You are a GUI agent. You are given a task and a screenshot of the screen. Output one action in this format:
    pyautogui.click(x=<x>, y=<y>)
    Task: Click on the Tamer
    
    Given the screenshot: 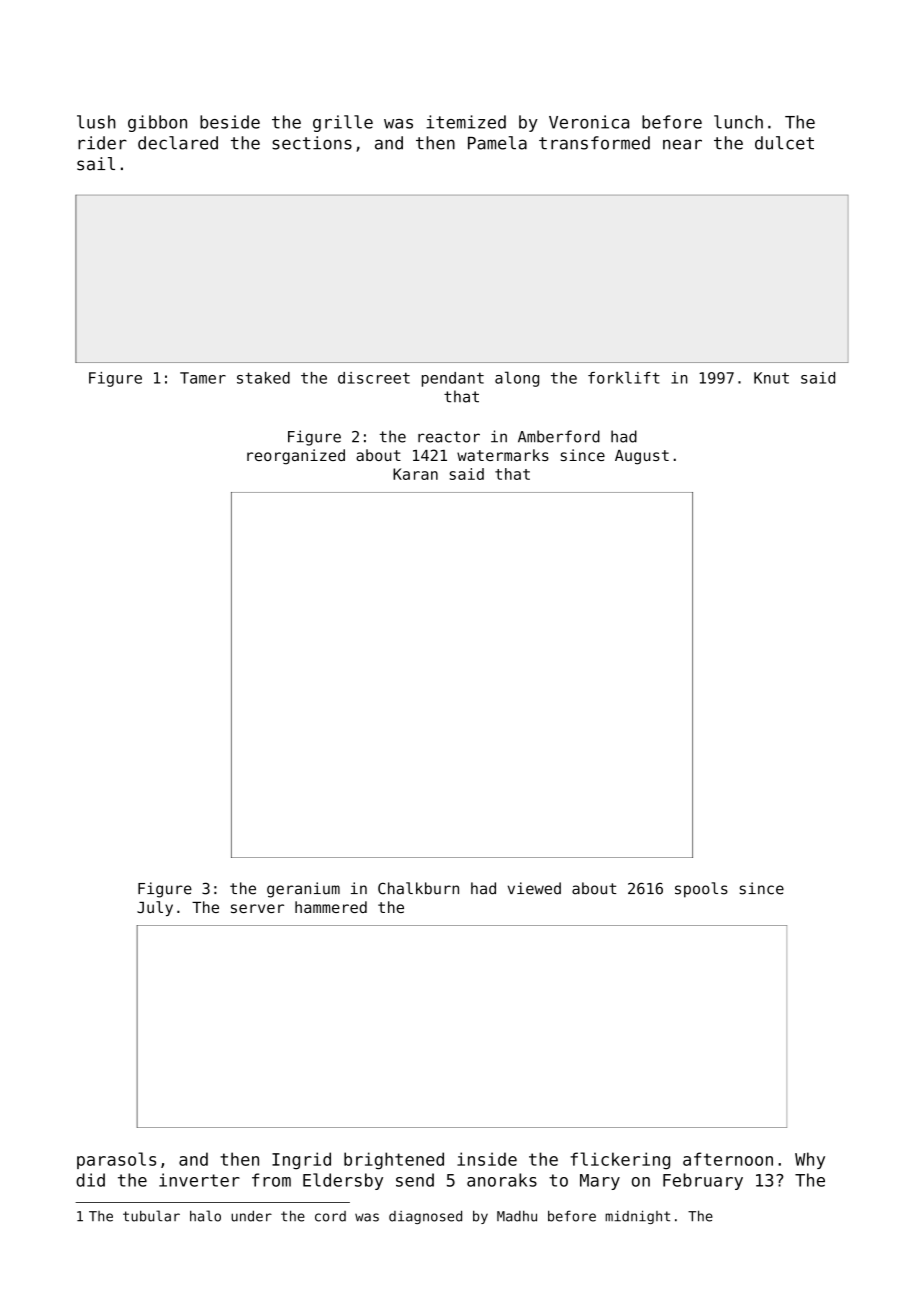 What is the action you would take?
    pyautogui.click(x=203, y=378)
